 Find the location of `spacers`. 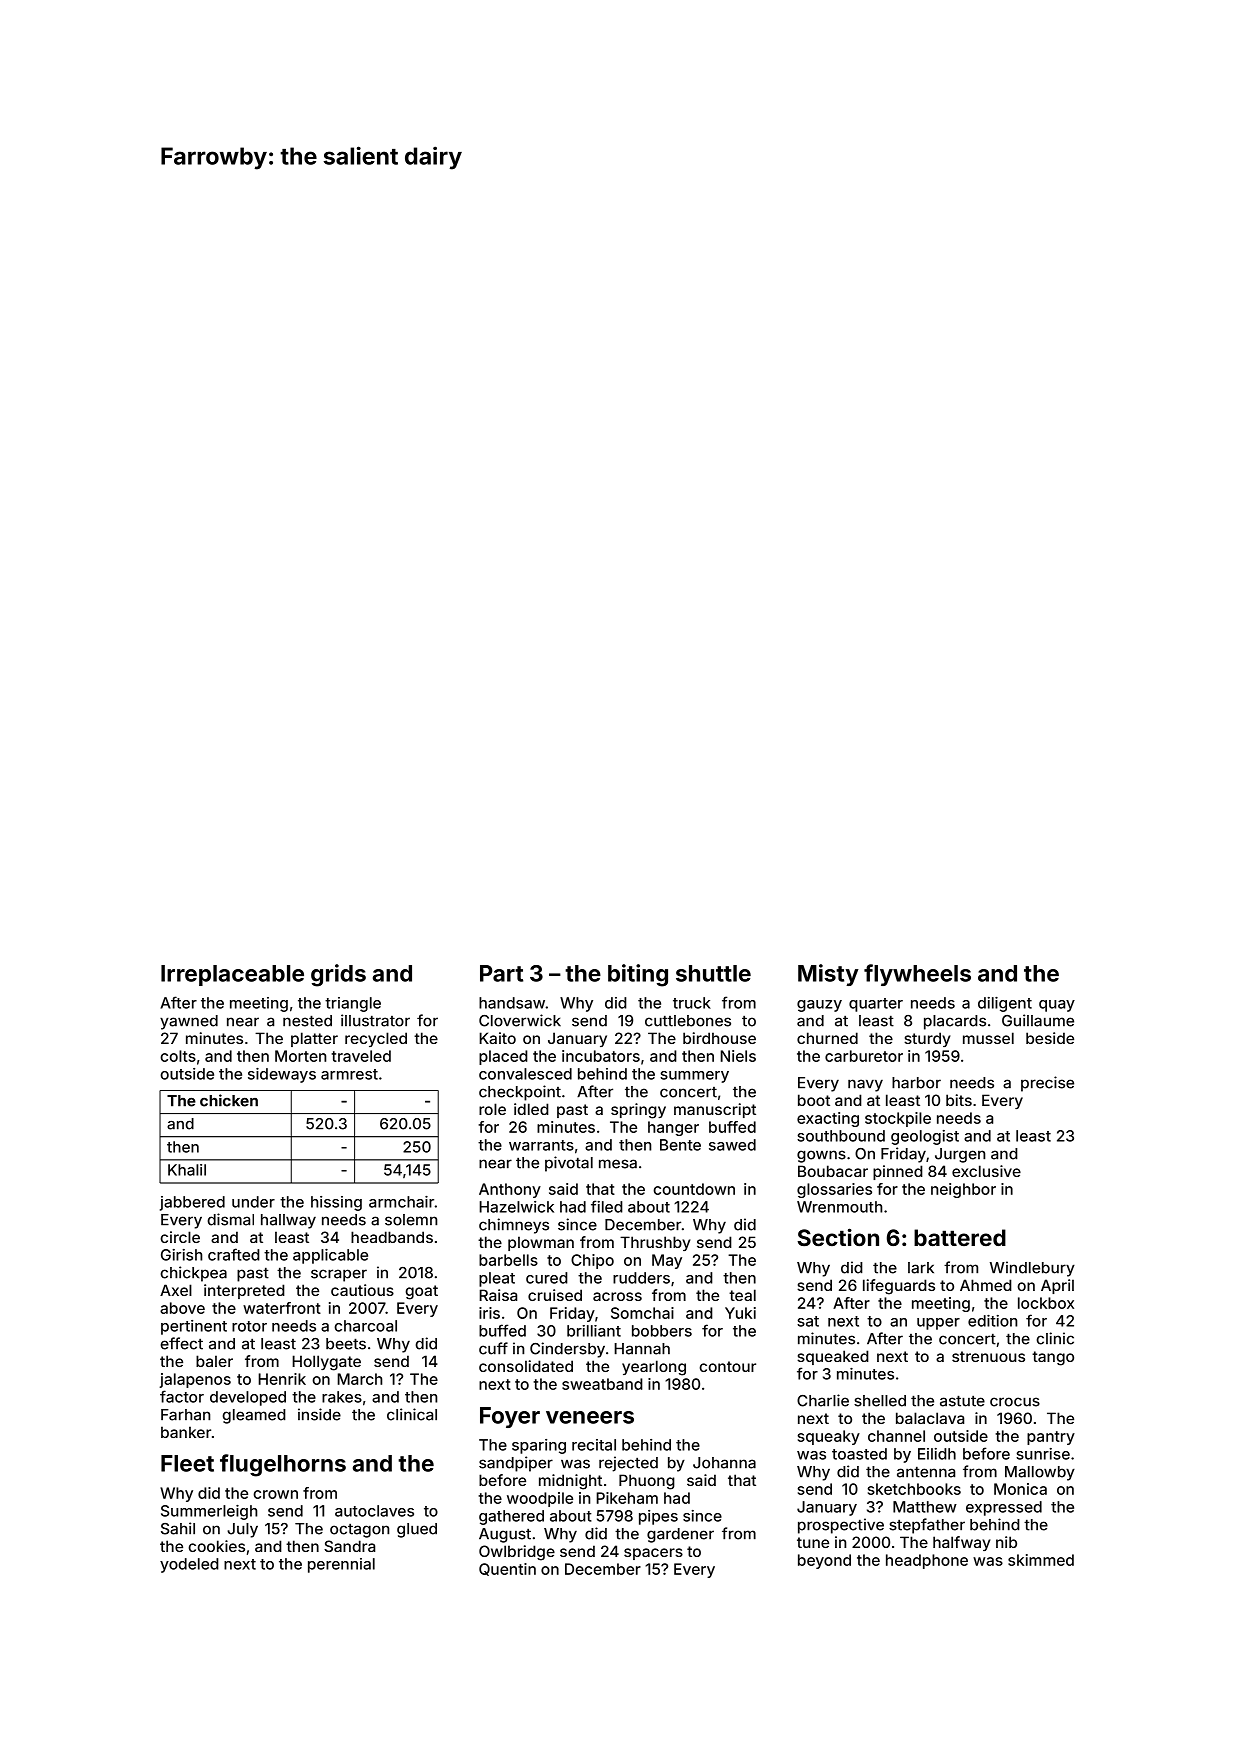

spacers is located at coordinates (653, 1554).
